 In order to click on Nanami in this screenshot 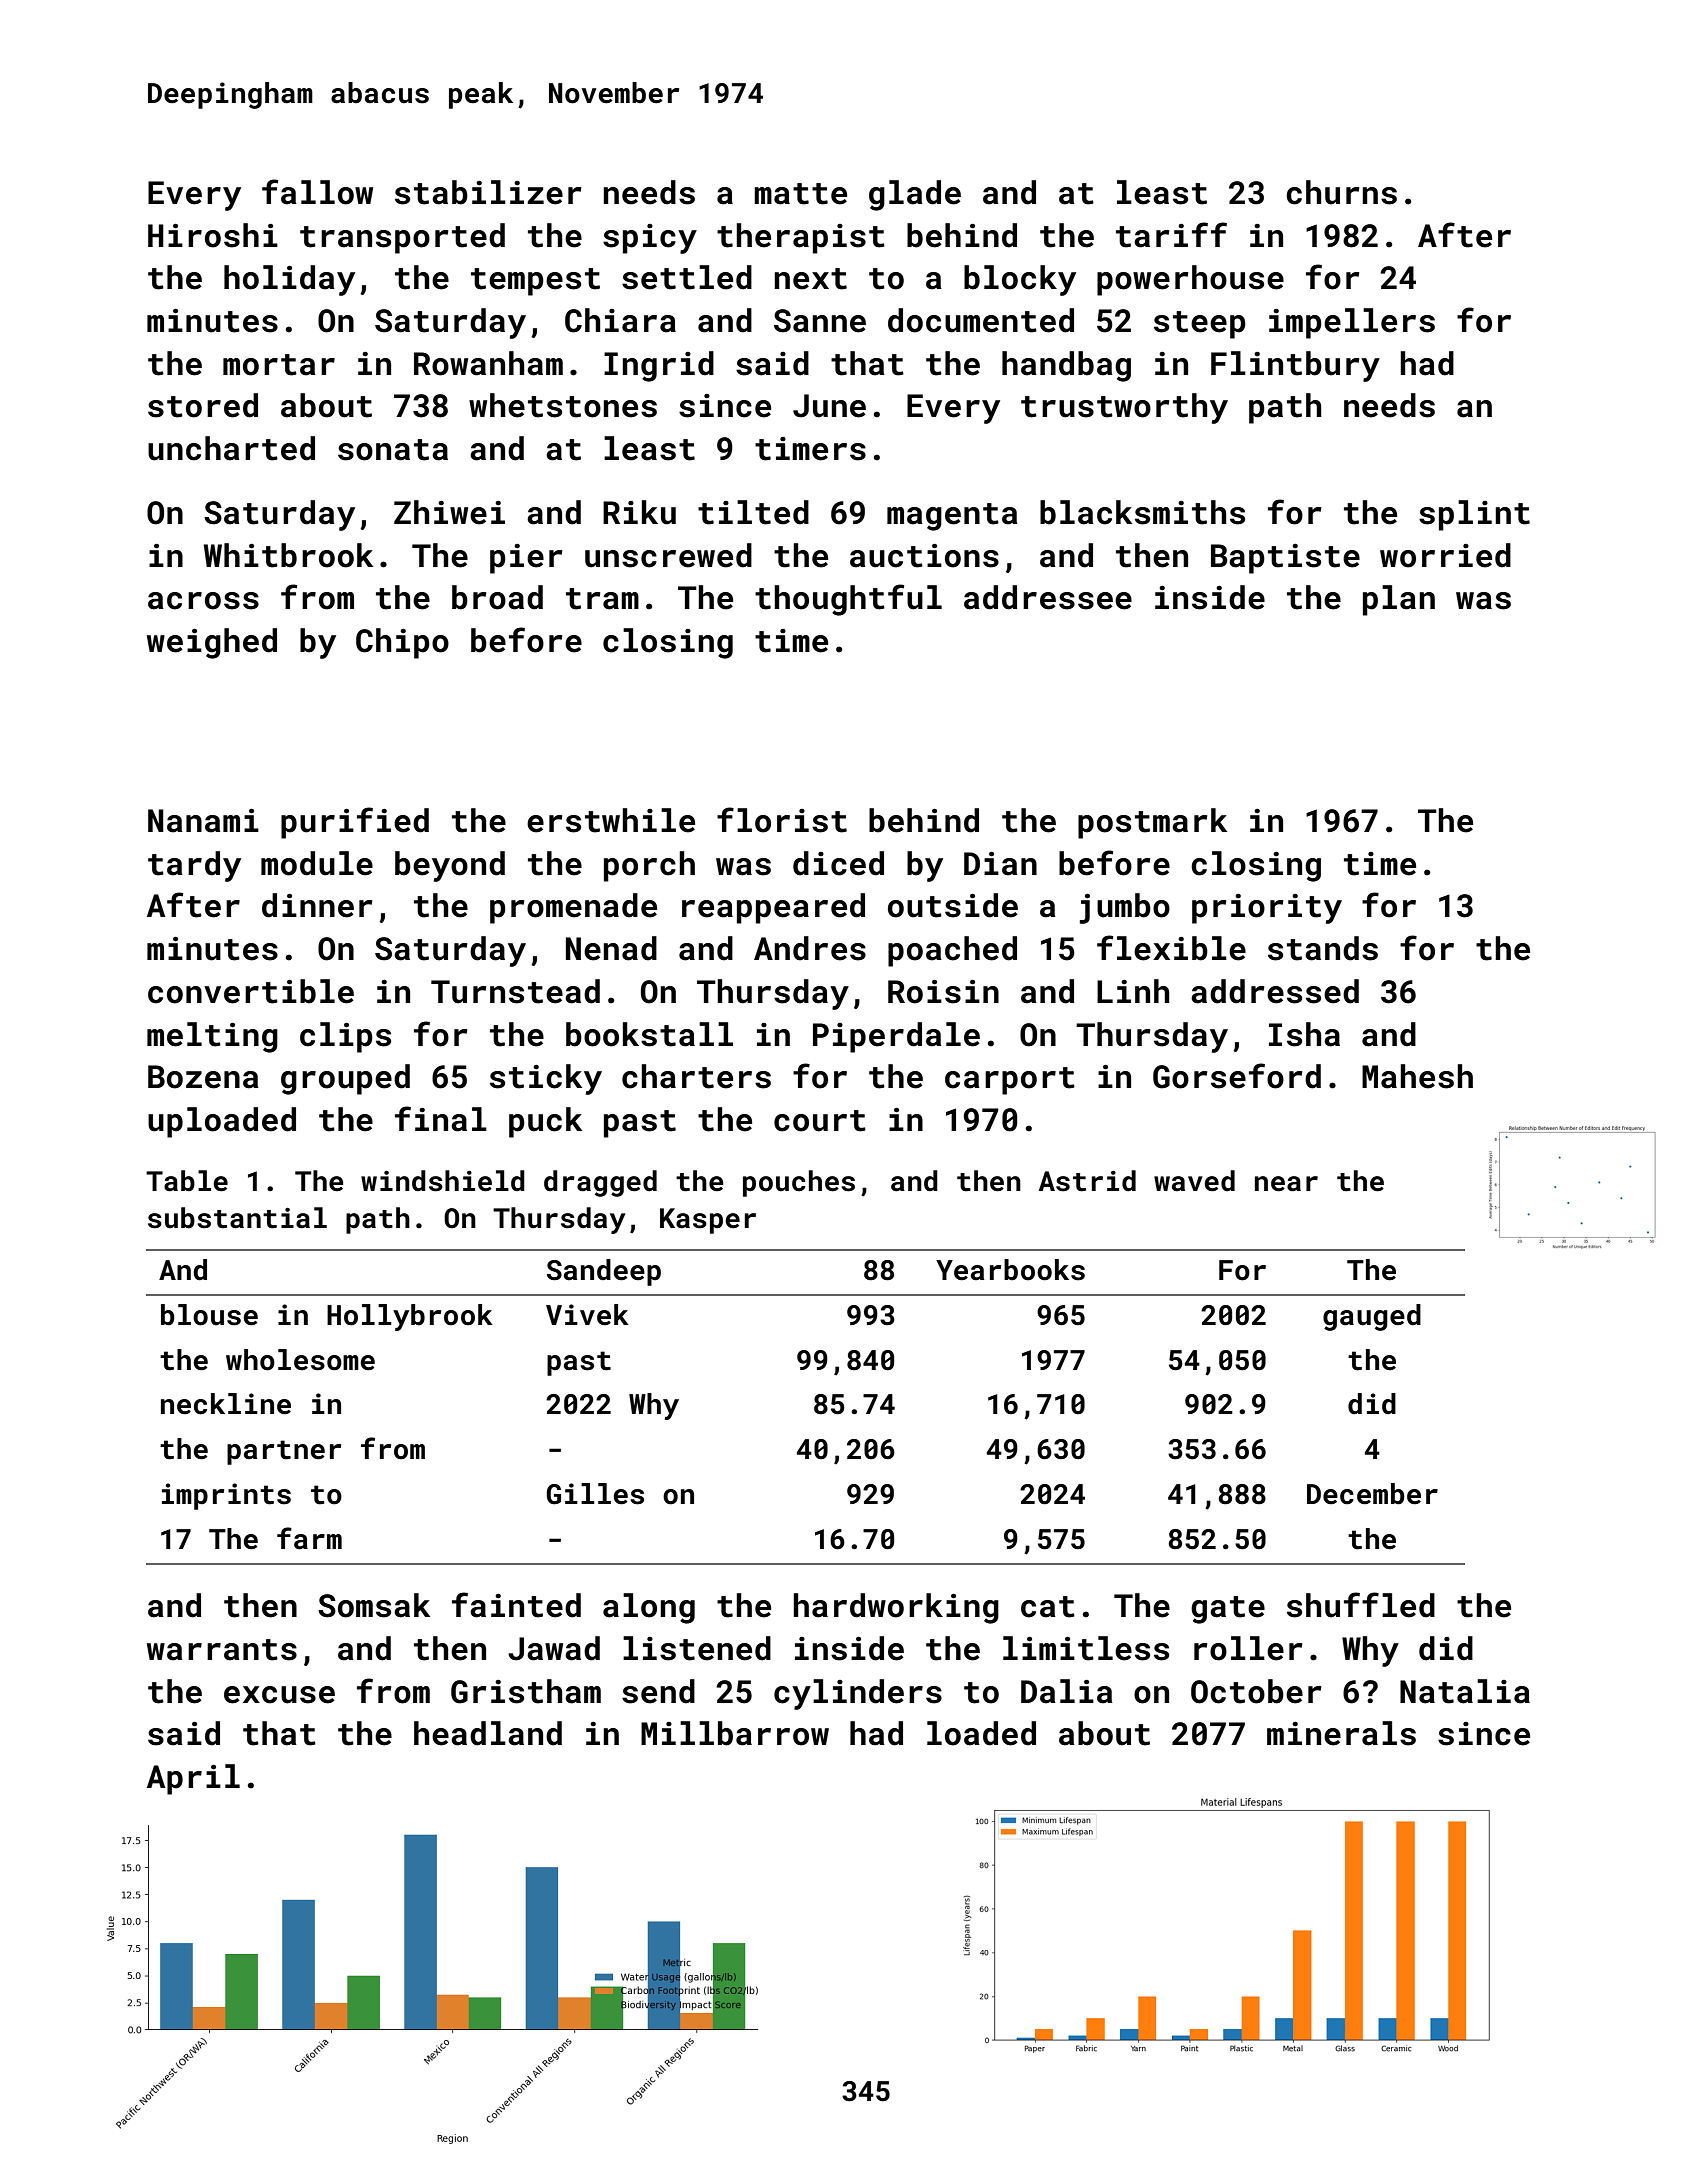, I will do `click(203, 821)`.
